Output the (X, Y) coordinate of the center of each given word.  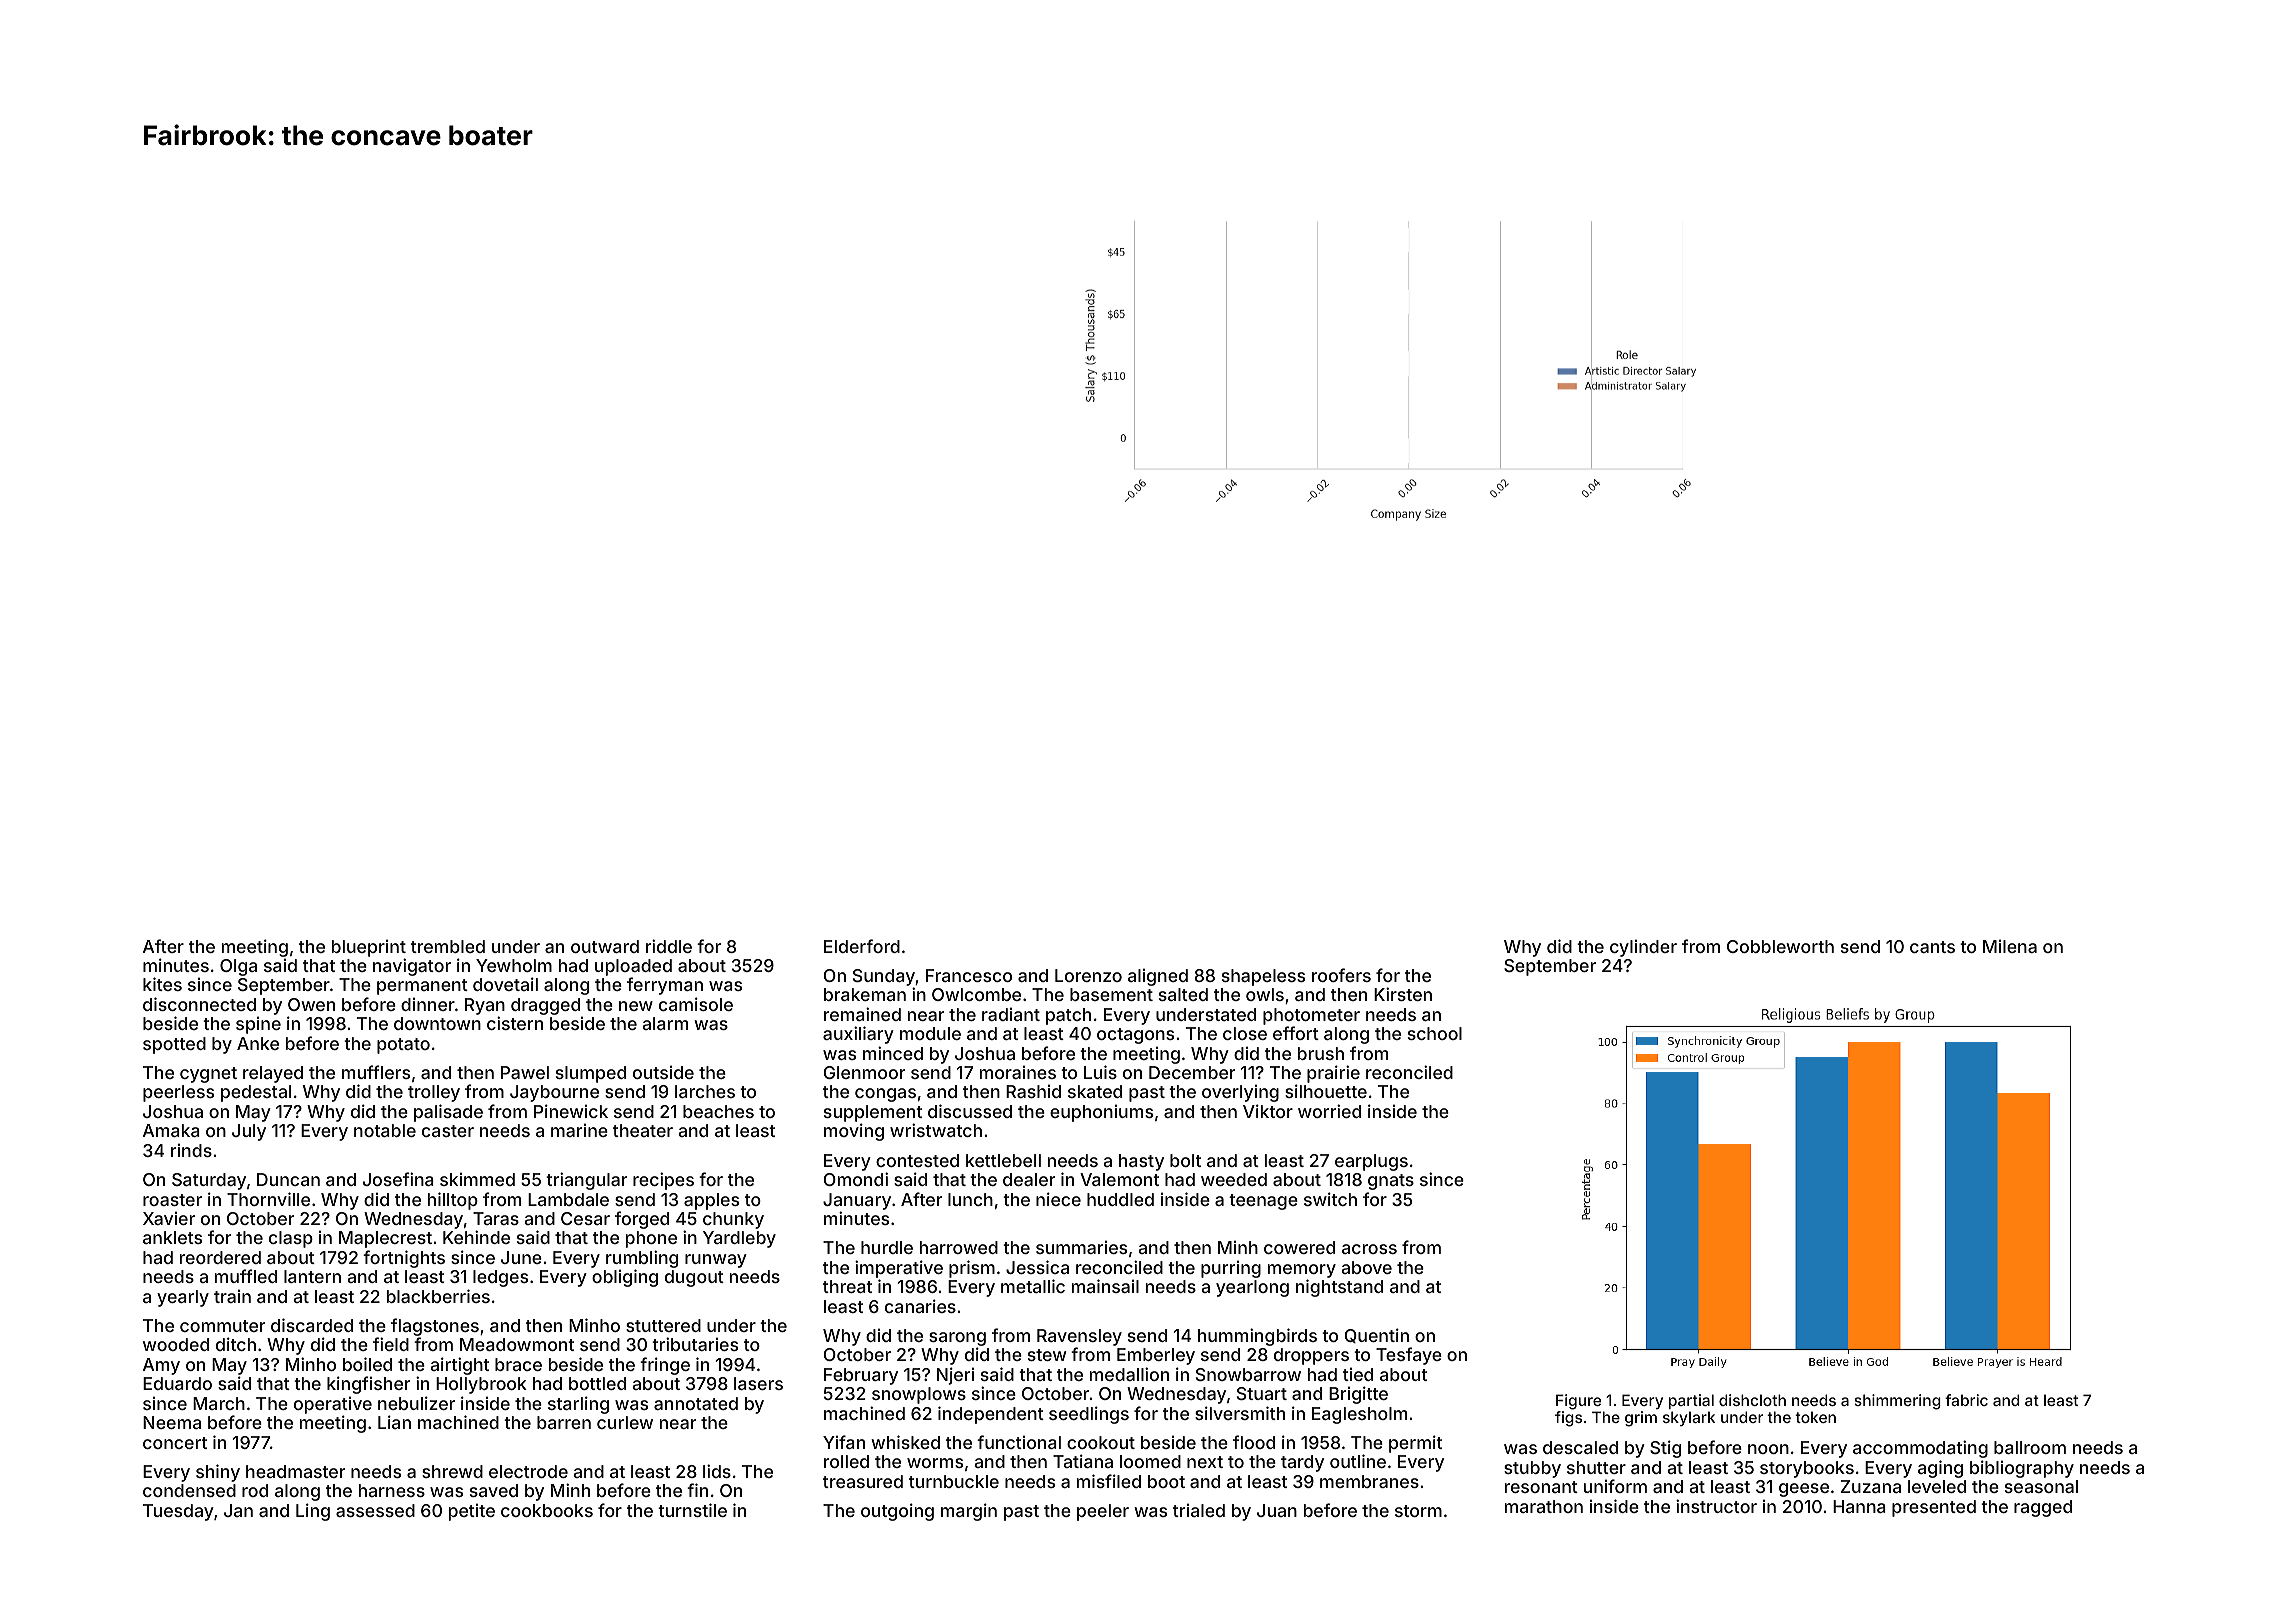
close (1245, 1033)
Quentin (1376, 1335)
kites (162, 984)
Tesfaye (1409, 1356)
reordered (220, 1257)
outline (1358, 1461)
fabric (1966, 1400)
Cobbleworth (1780, 946)
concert (175, 1443)
